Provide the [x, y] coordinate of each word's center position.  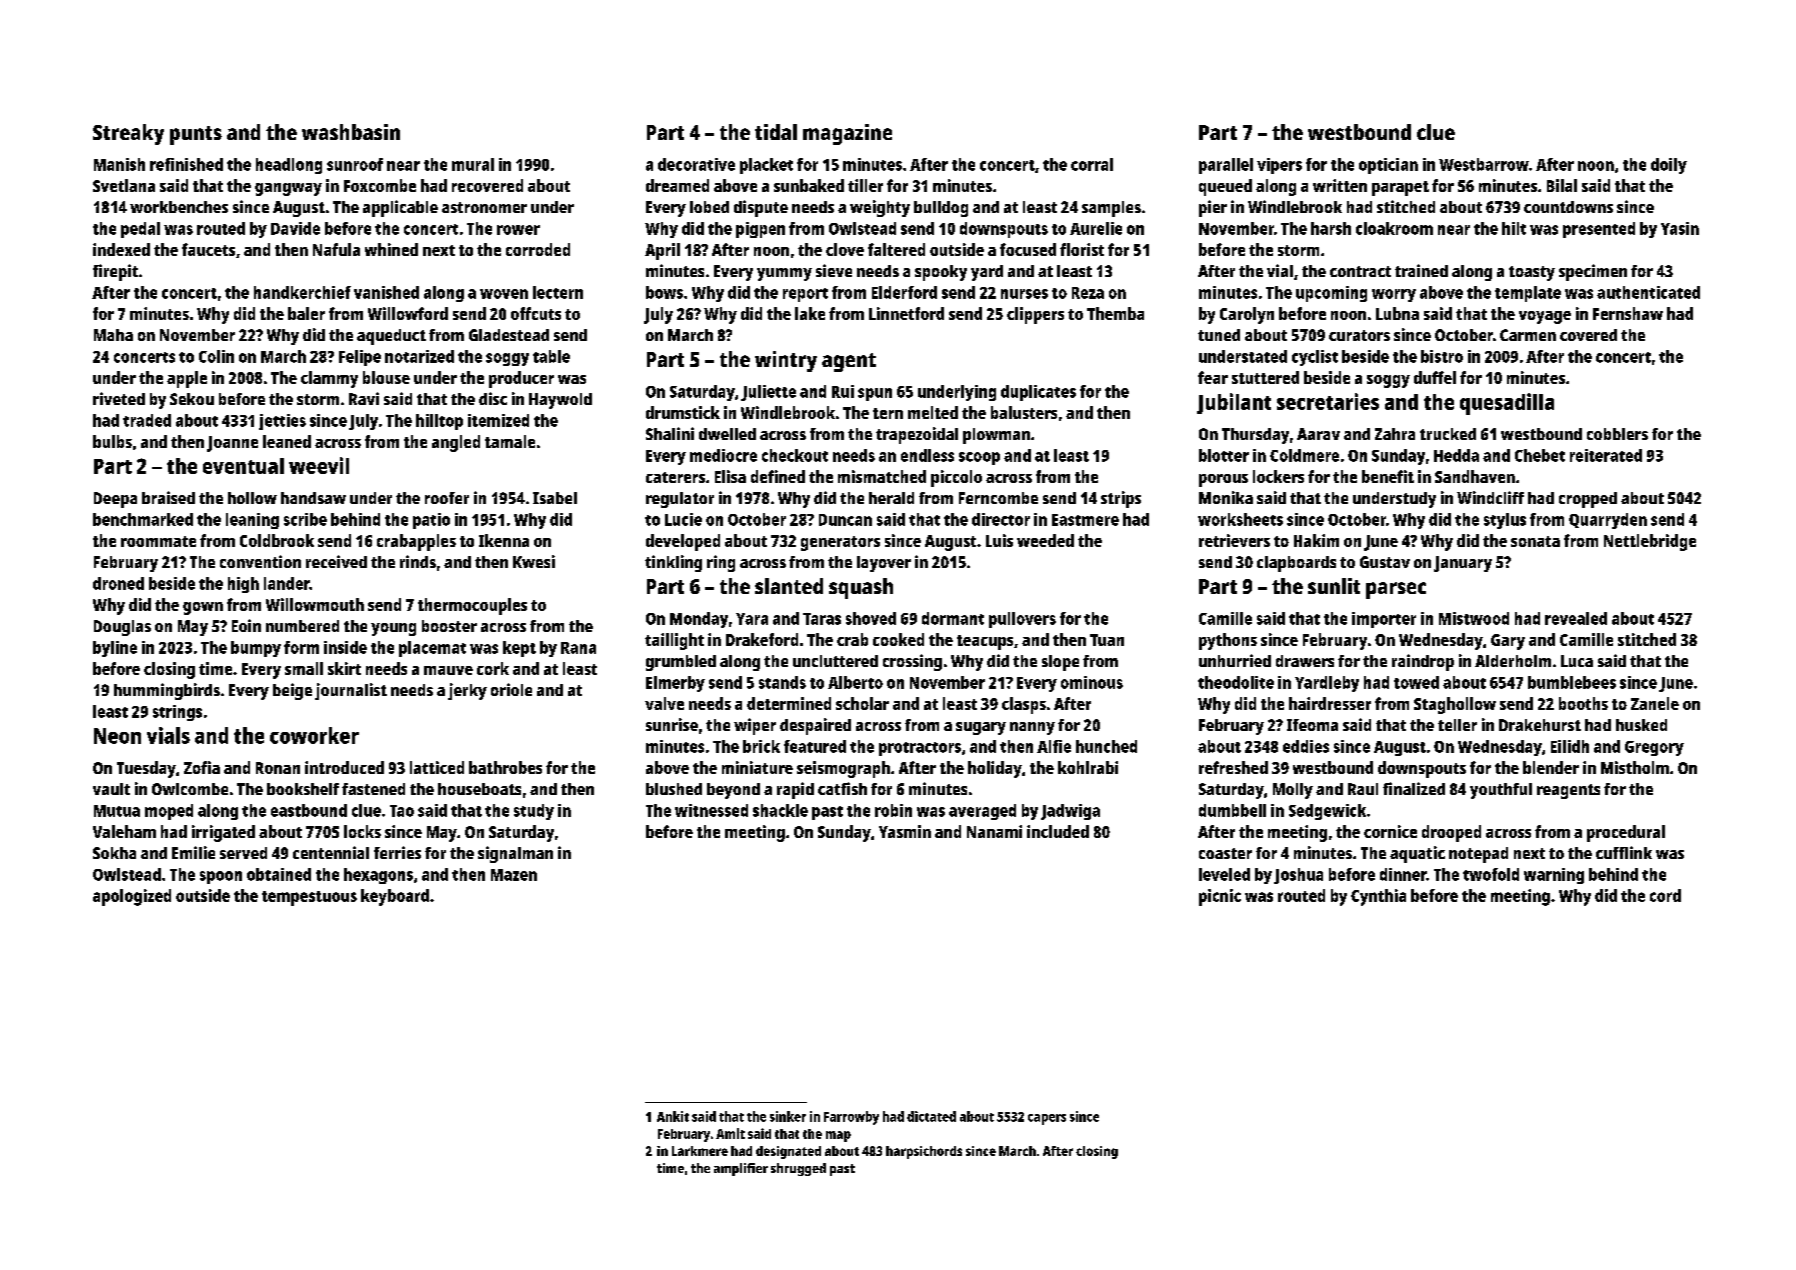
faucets [208, 249]
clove [845, 249]
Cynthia [1378, 897]
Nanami [994, 831]
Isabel [555, 498]
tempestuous [309, 898]
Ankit [673, 1116]
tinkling [673, 563]
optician [1388, 166]
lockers [1278, 476]
